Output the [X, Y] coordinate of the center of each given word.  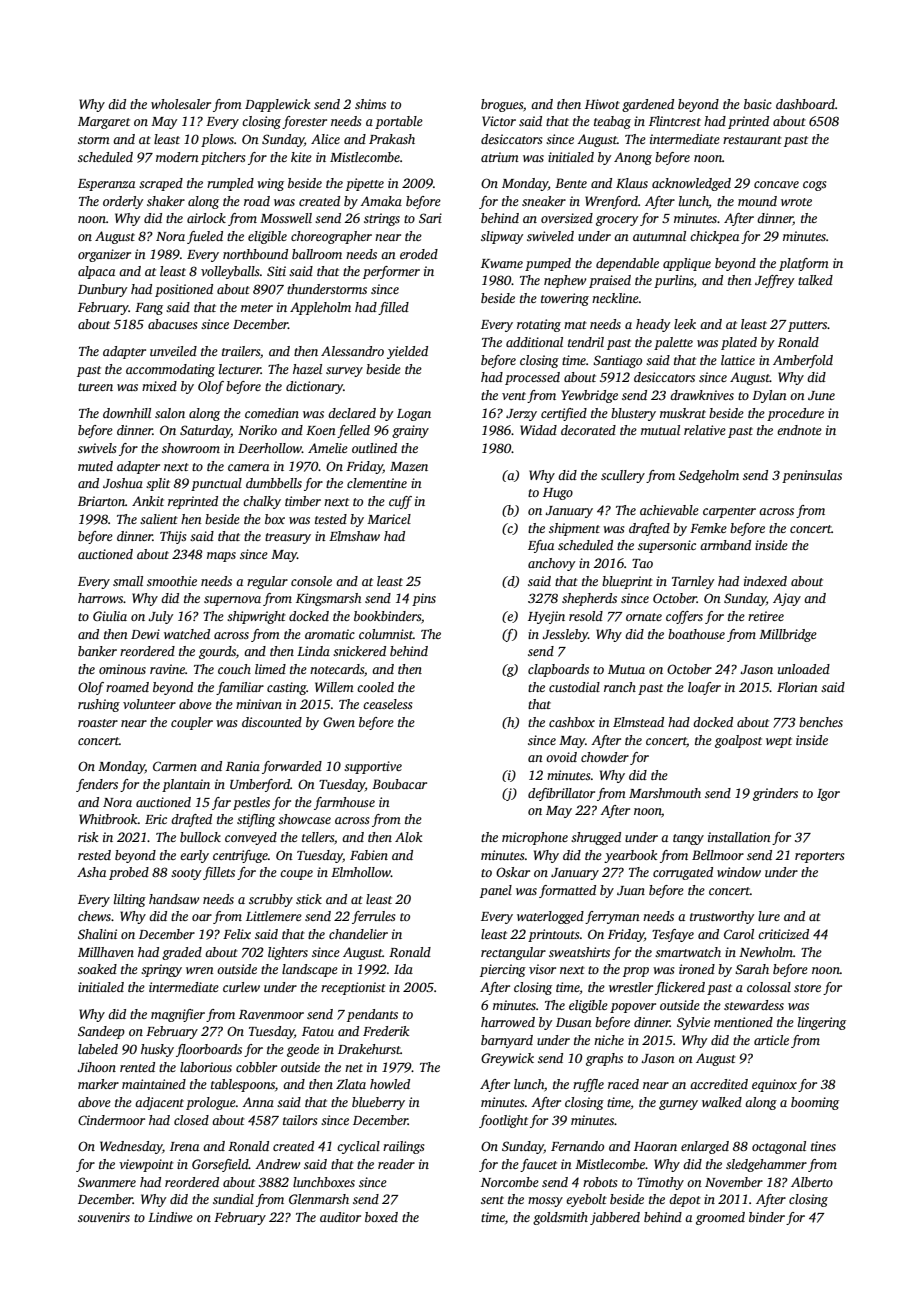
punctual [216, 484]
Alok [408, 837]
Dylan [769, 396]
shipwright [256, 617]
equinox [774, 1085]
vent [514, 396]
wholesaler [181, 104]
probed [129, 873]
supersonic [667, 546]
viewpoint [146, 1165]
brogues [502, 105]
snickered [359, 651]
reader [396, 1164]
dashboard [805, 104]
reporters [819, 857]
